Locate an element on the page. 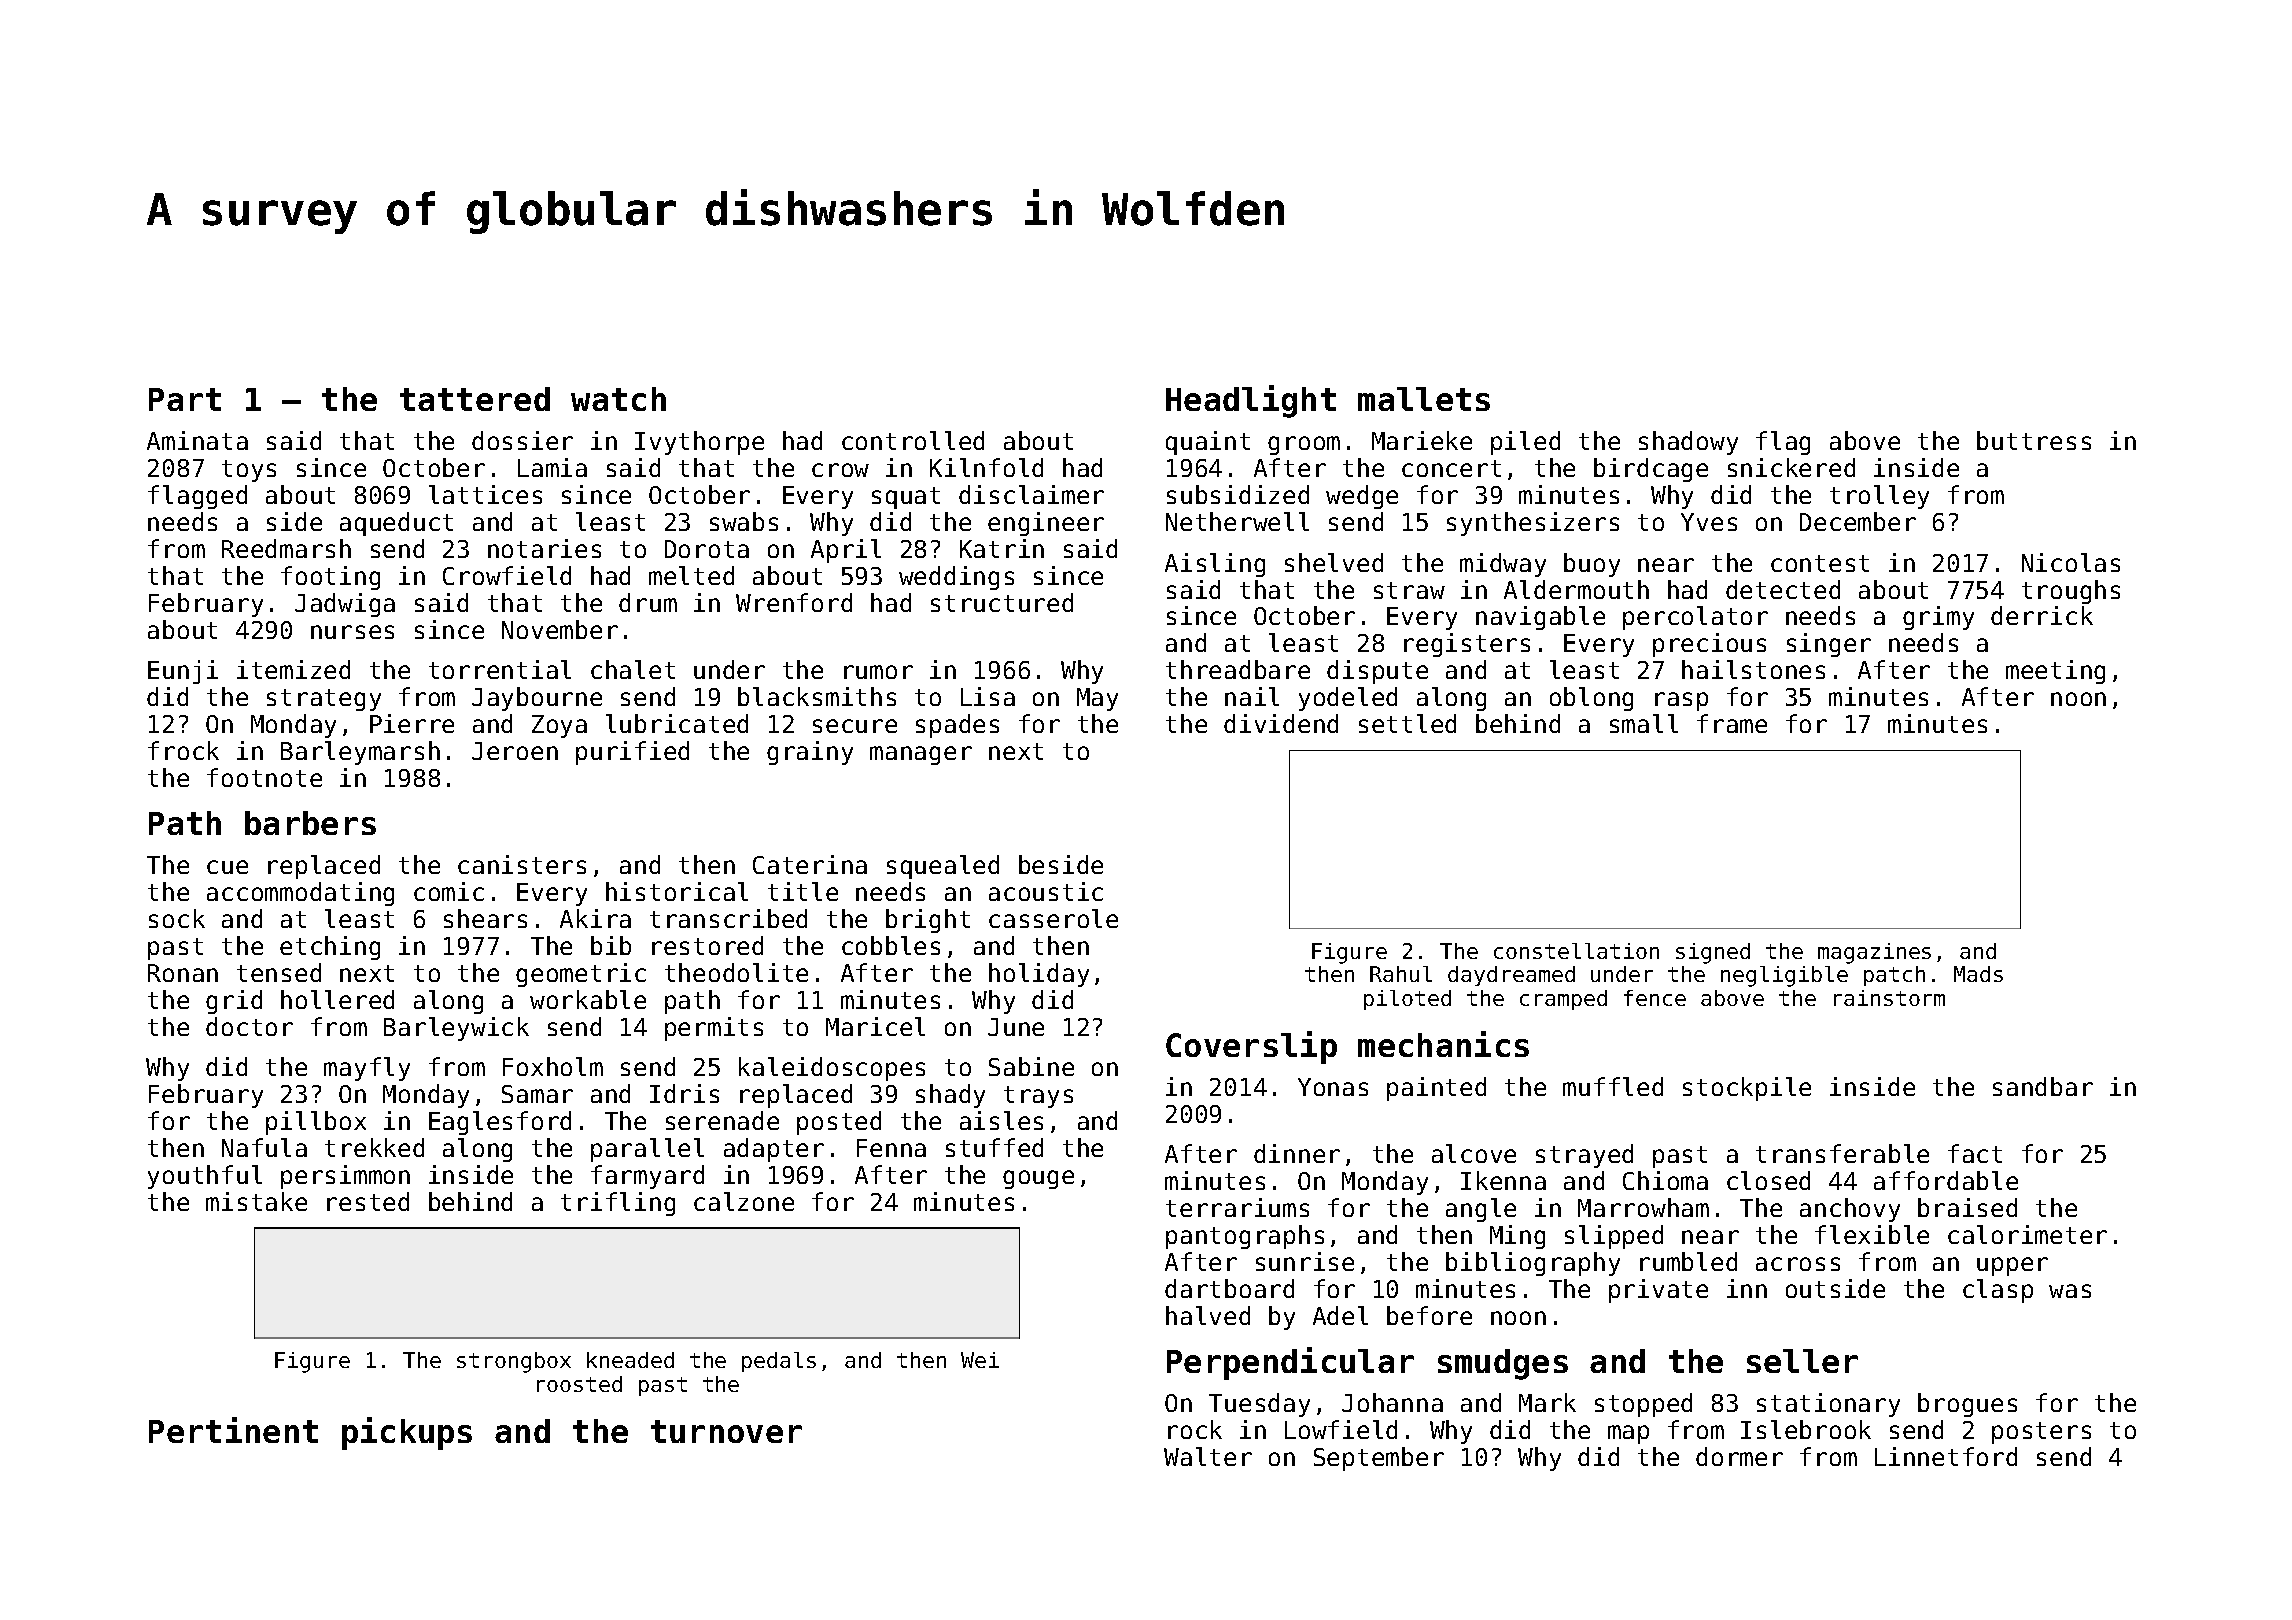 This document has height=1620, width=2292. acoustic is located at coordinates (1046, 891).
